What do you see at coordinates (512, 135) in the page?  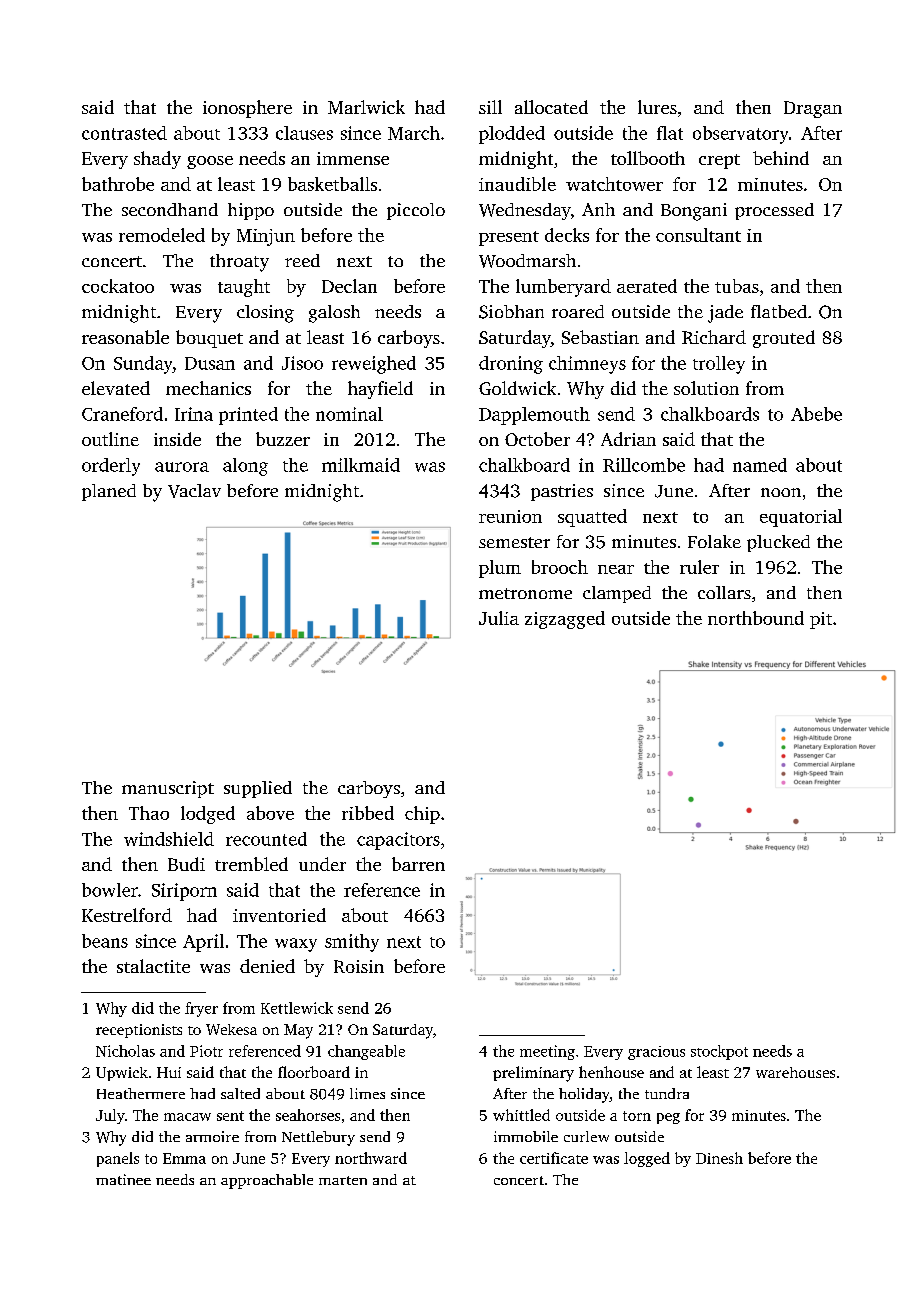 I see `plodded` at bounding box center [512, 135].
